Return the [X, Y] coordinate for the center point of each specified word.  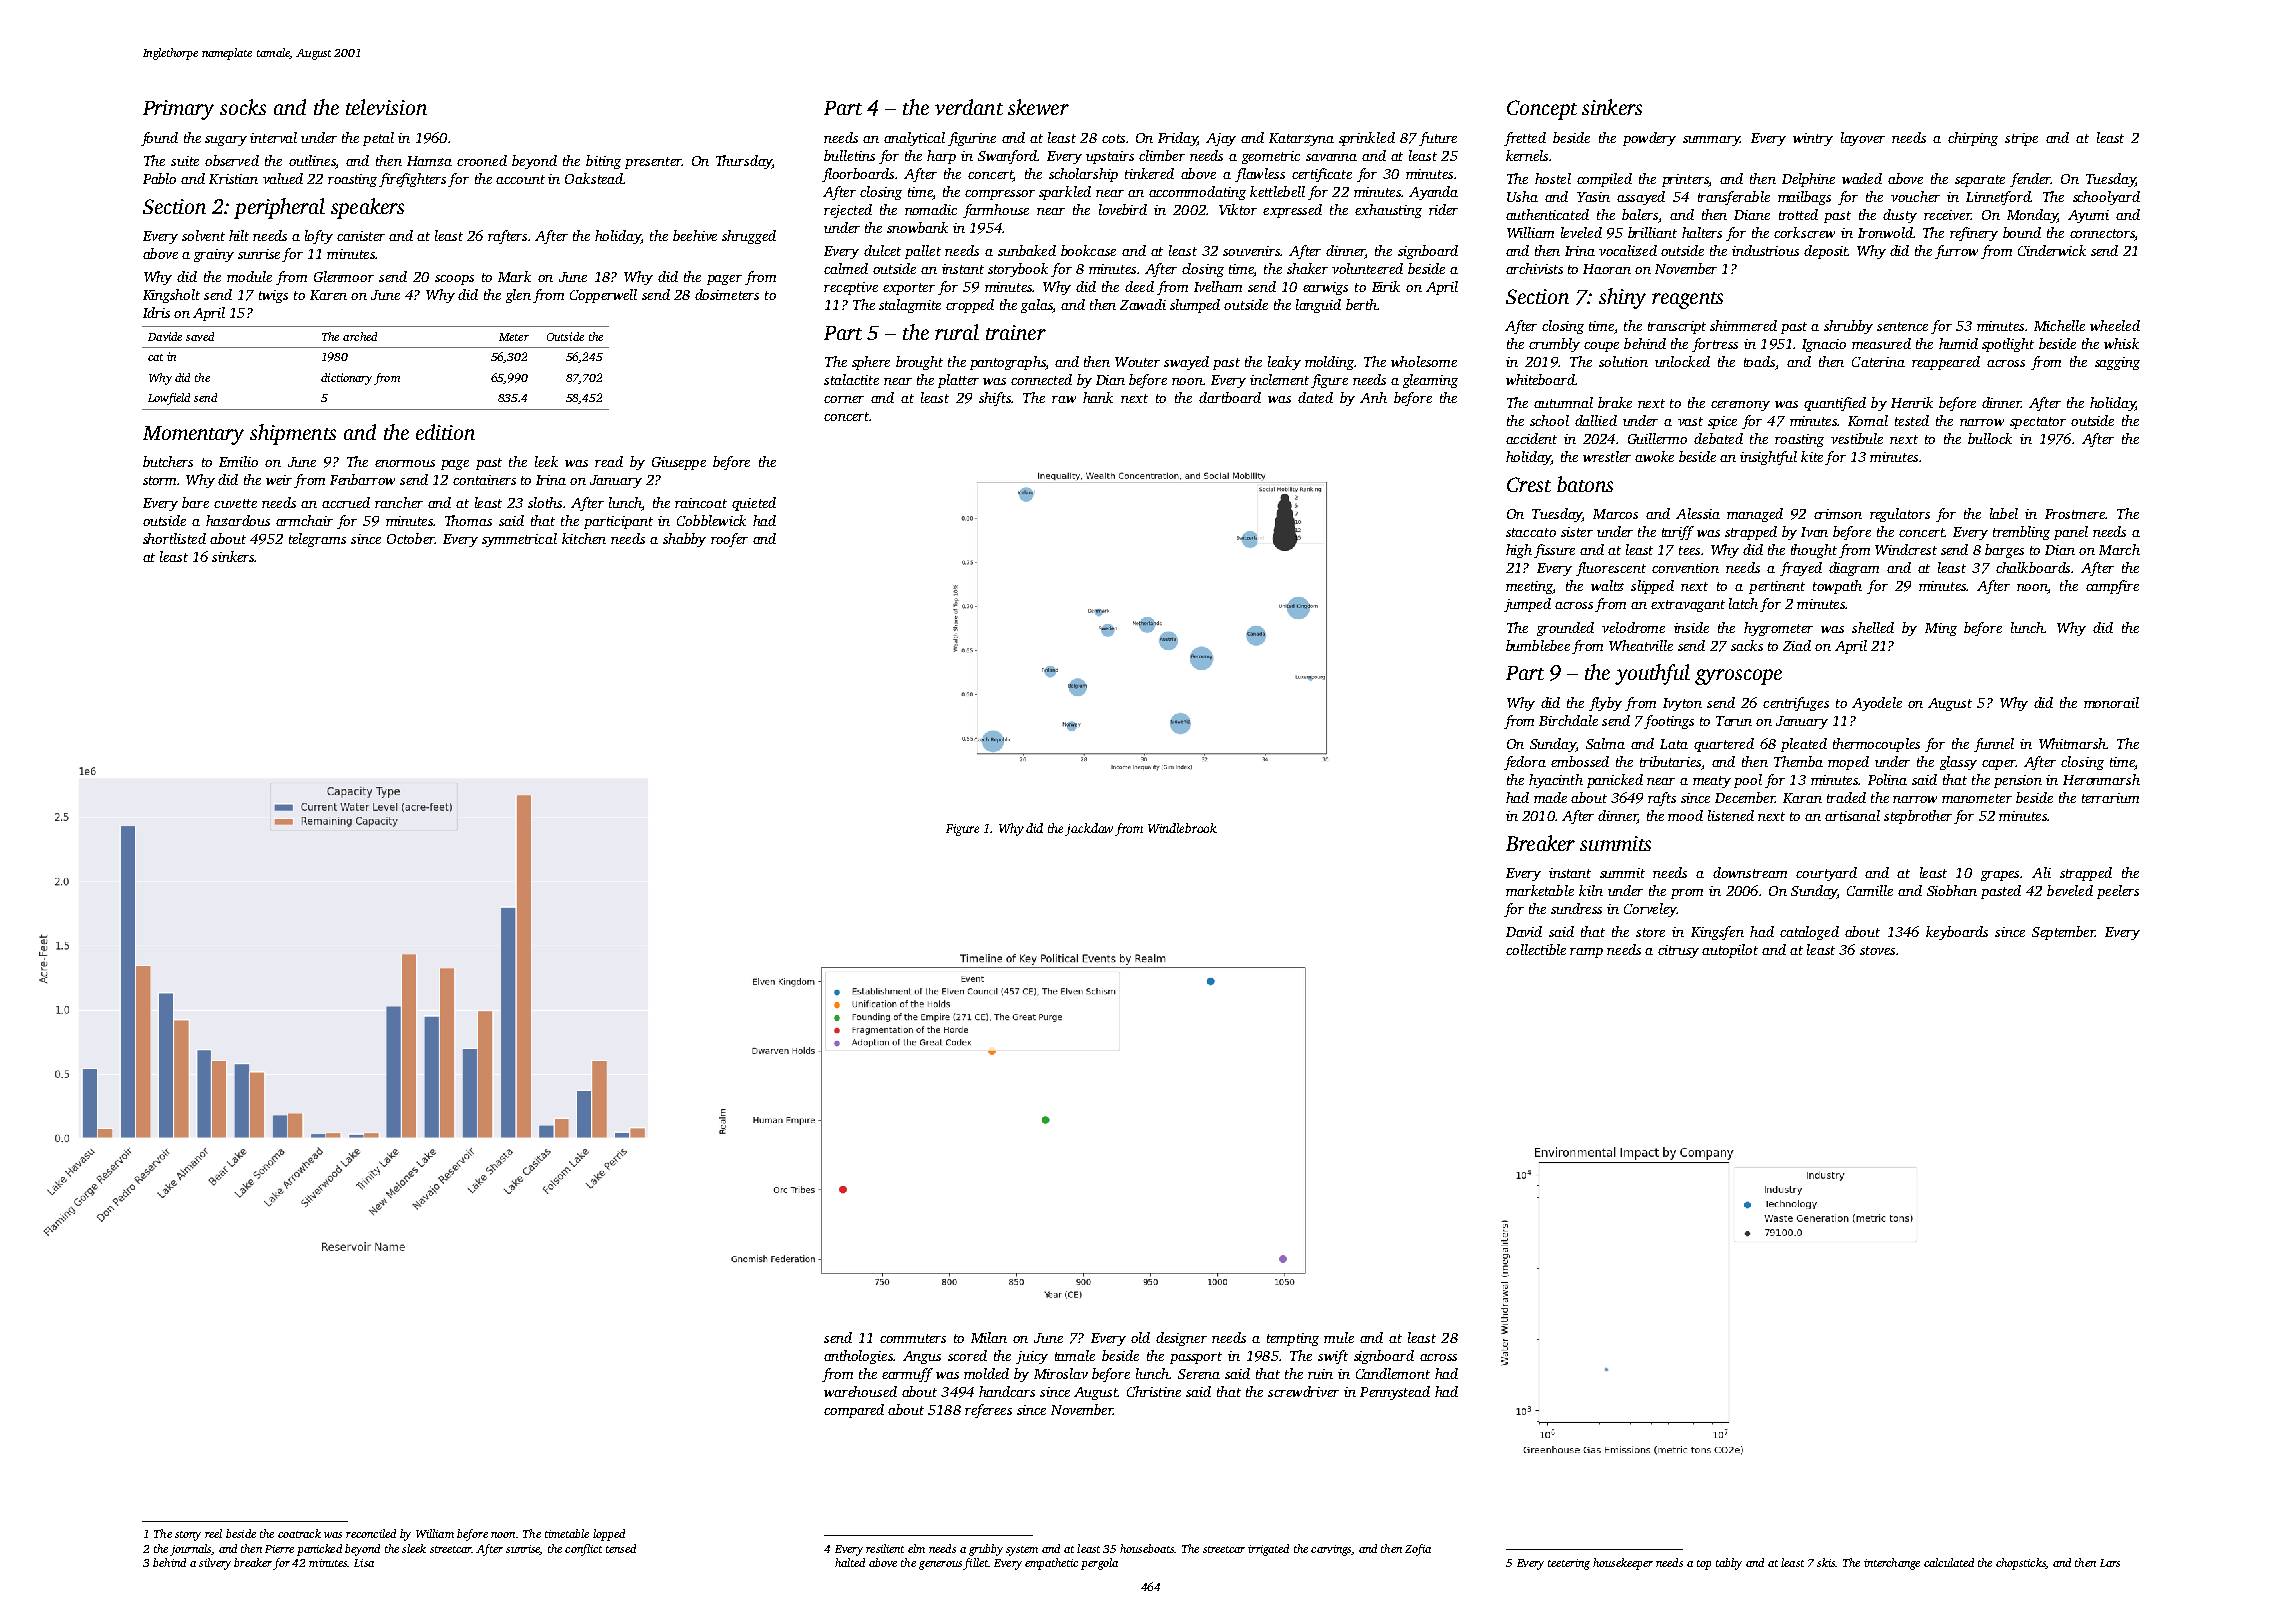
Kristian [233, 179]
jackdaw [1089, 829]
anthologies [858, 1357]
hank [1098, 397]
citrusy [1678, 951]
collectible [1536, 949]
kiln [1591, 890]
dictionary [346, 379]
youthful [1652, 674]
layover [1863, 139]
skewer [1038, 107]
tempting [1293, 1339]
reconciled [371, 1533]
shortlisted [174, 538]
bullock [1990, 438]
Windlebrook [1182, 828]
